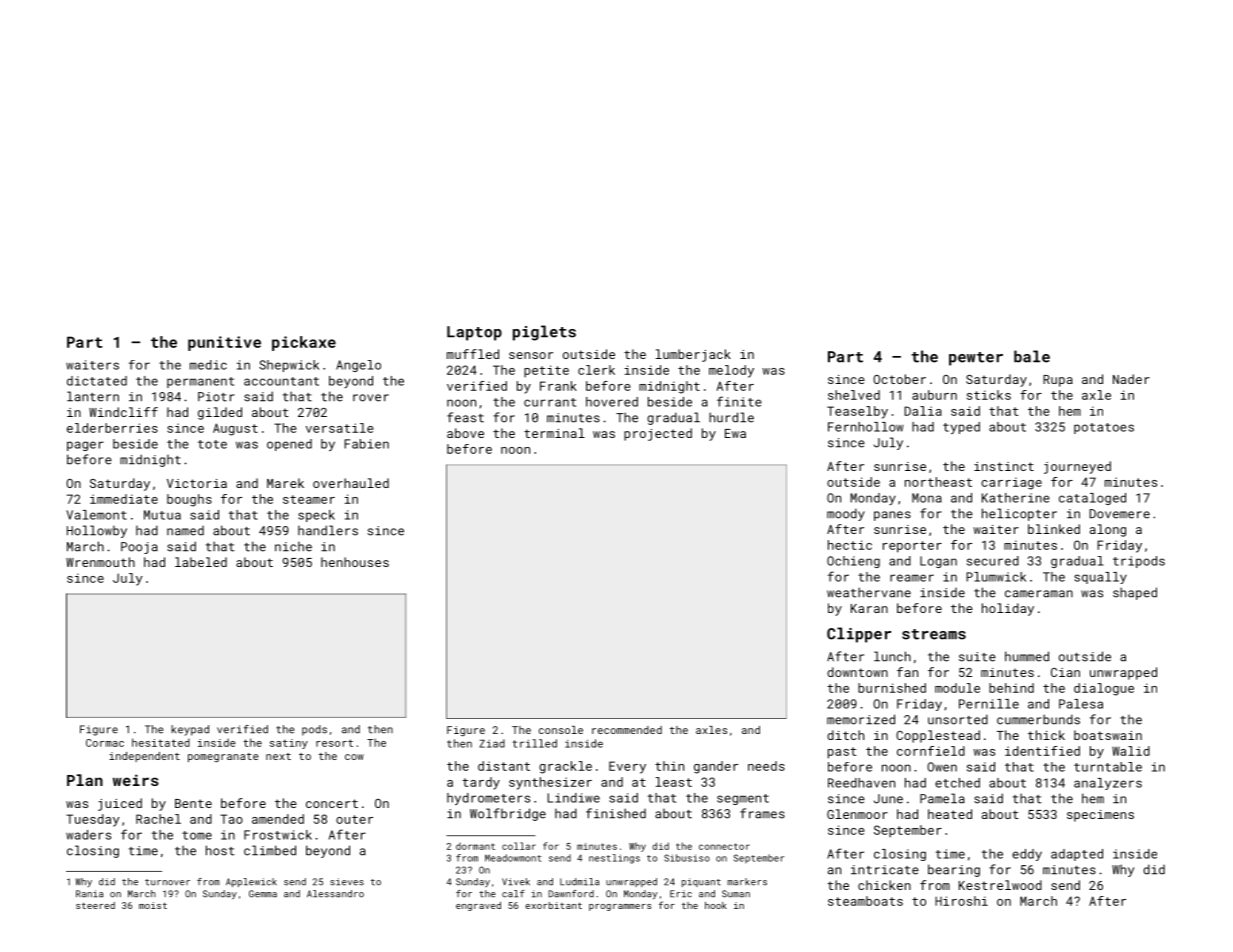 The image size is (1233, 952). Describe the element at coordinates (693, 355) in the screenshot. I see `lumberjack` at that location.
